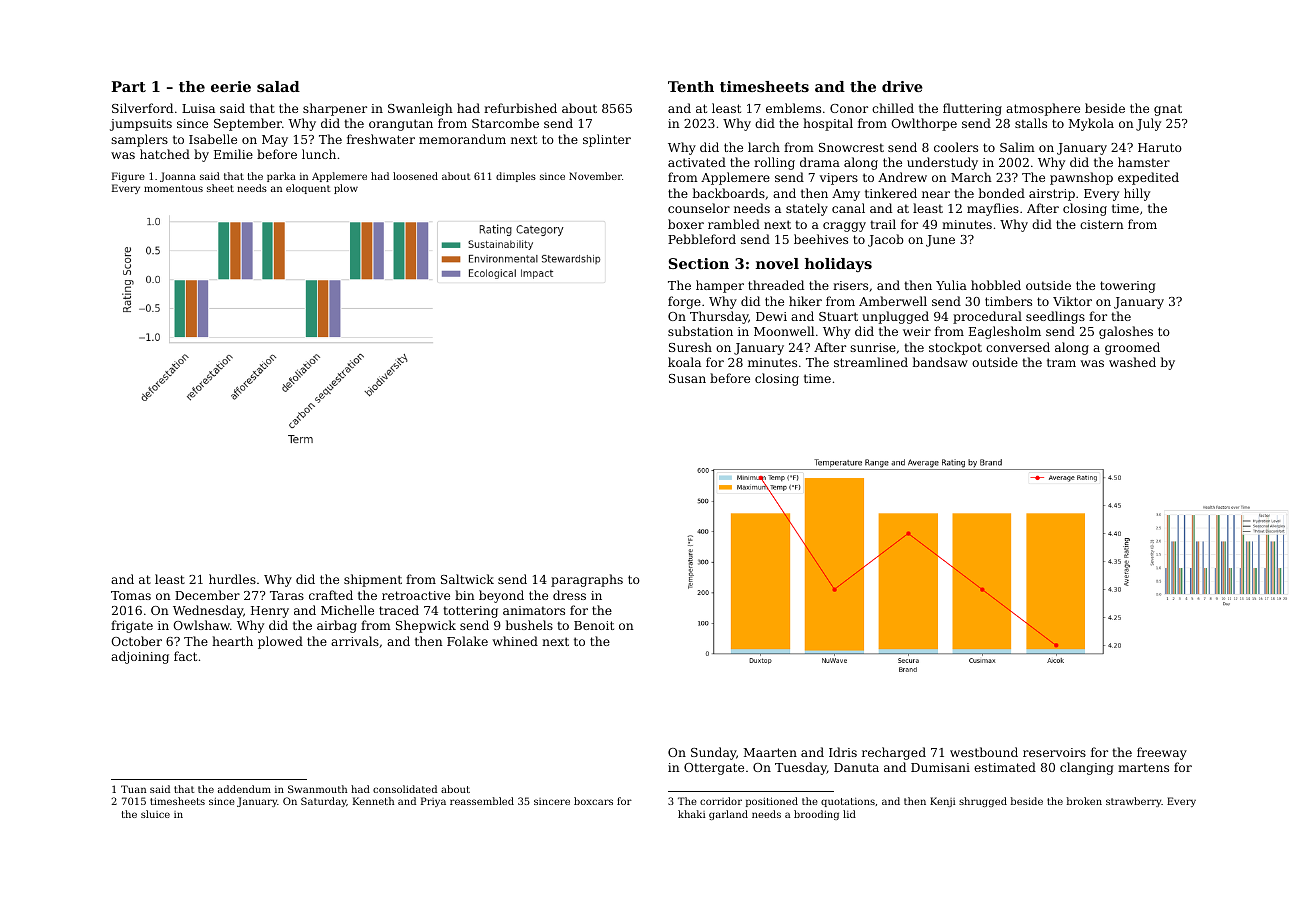  What do you see at coordinates (902, 86) in the document?
I see `drive` at bounding box center [902, 86].
